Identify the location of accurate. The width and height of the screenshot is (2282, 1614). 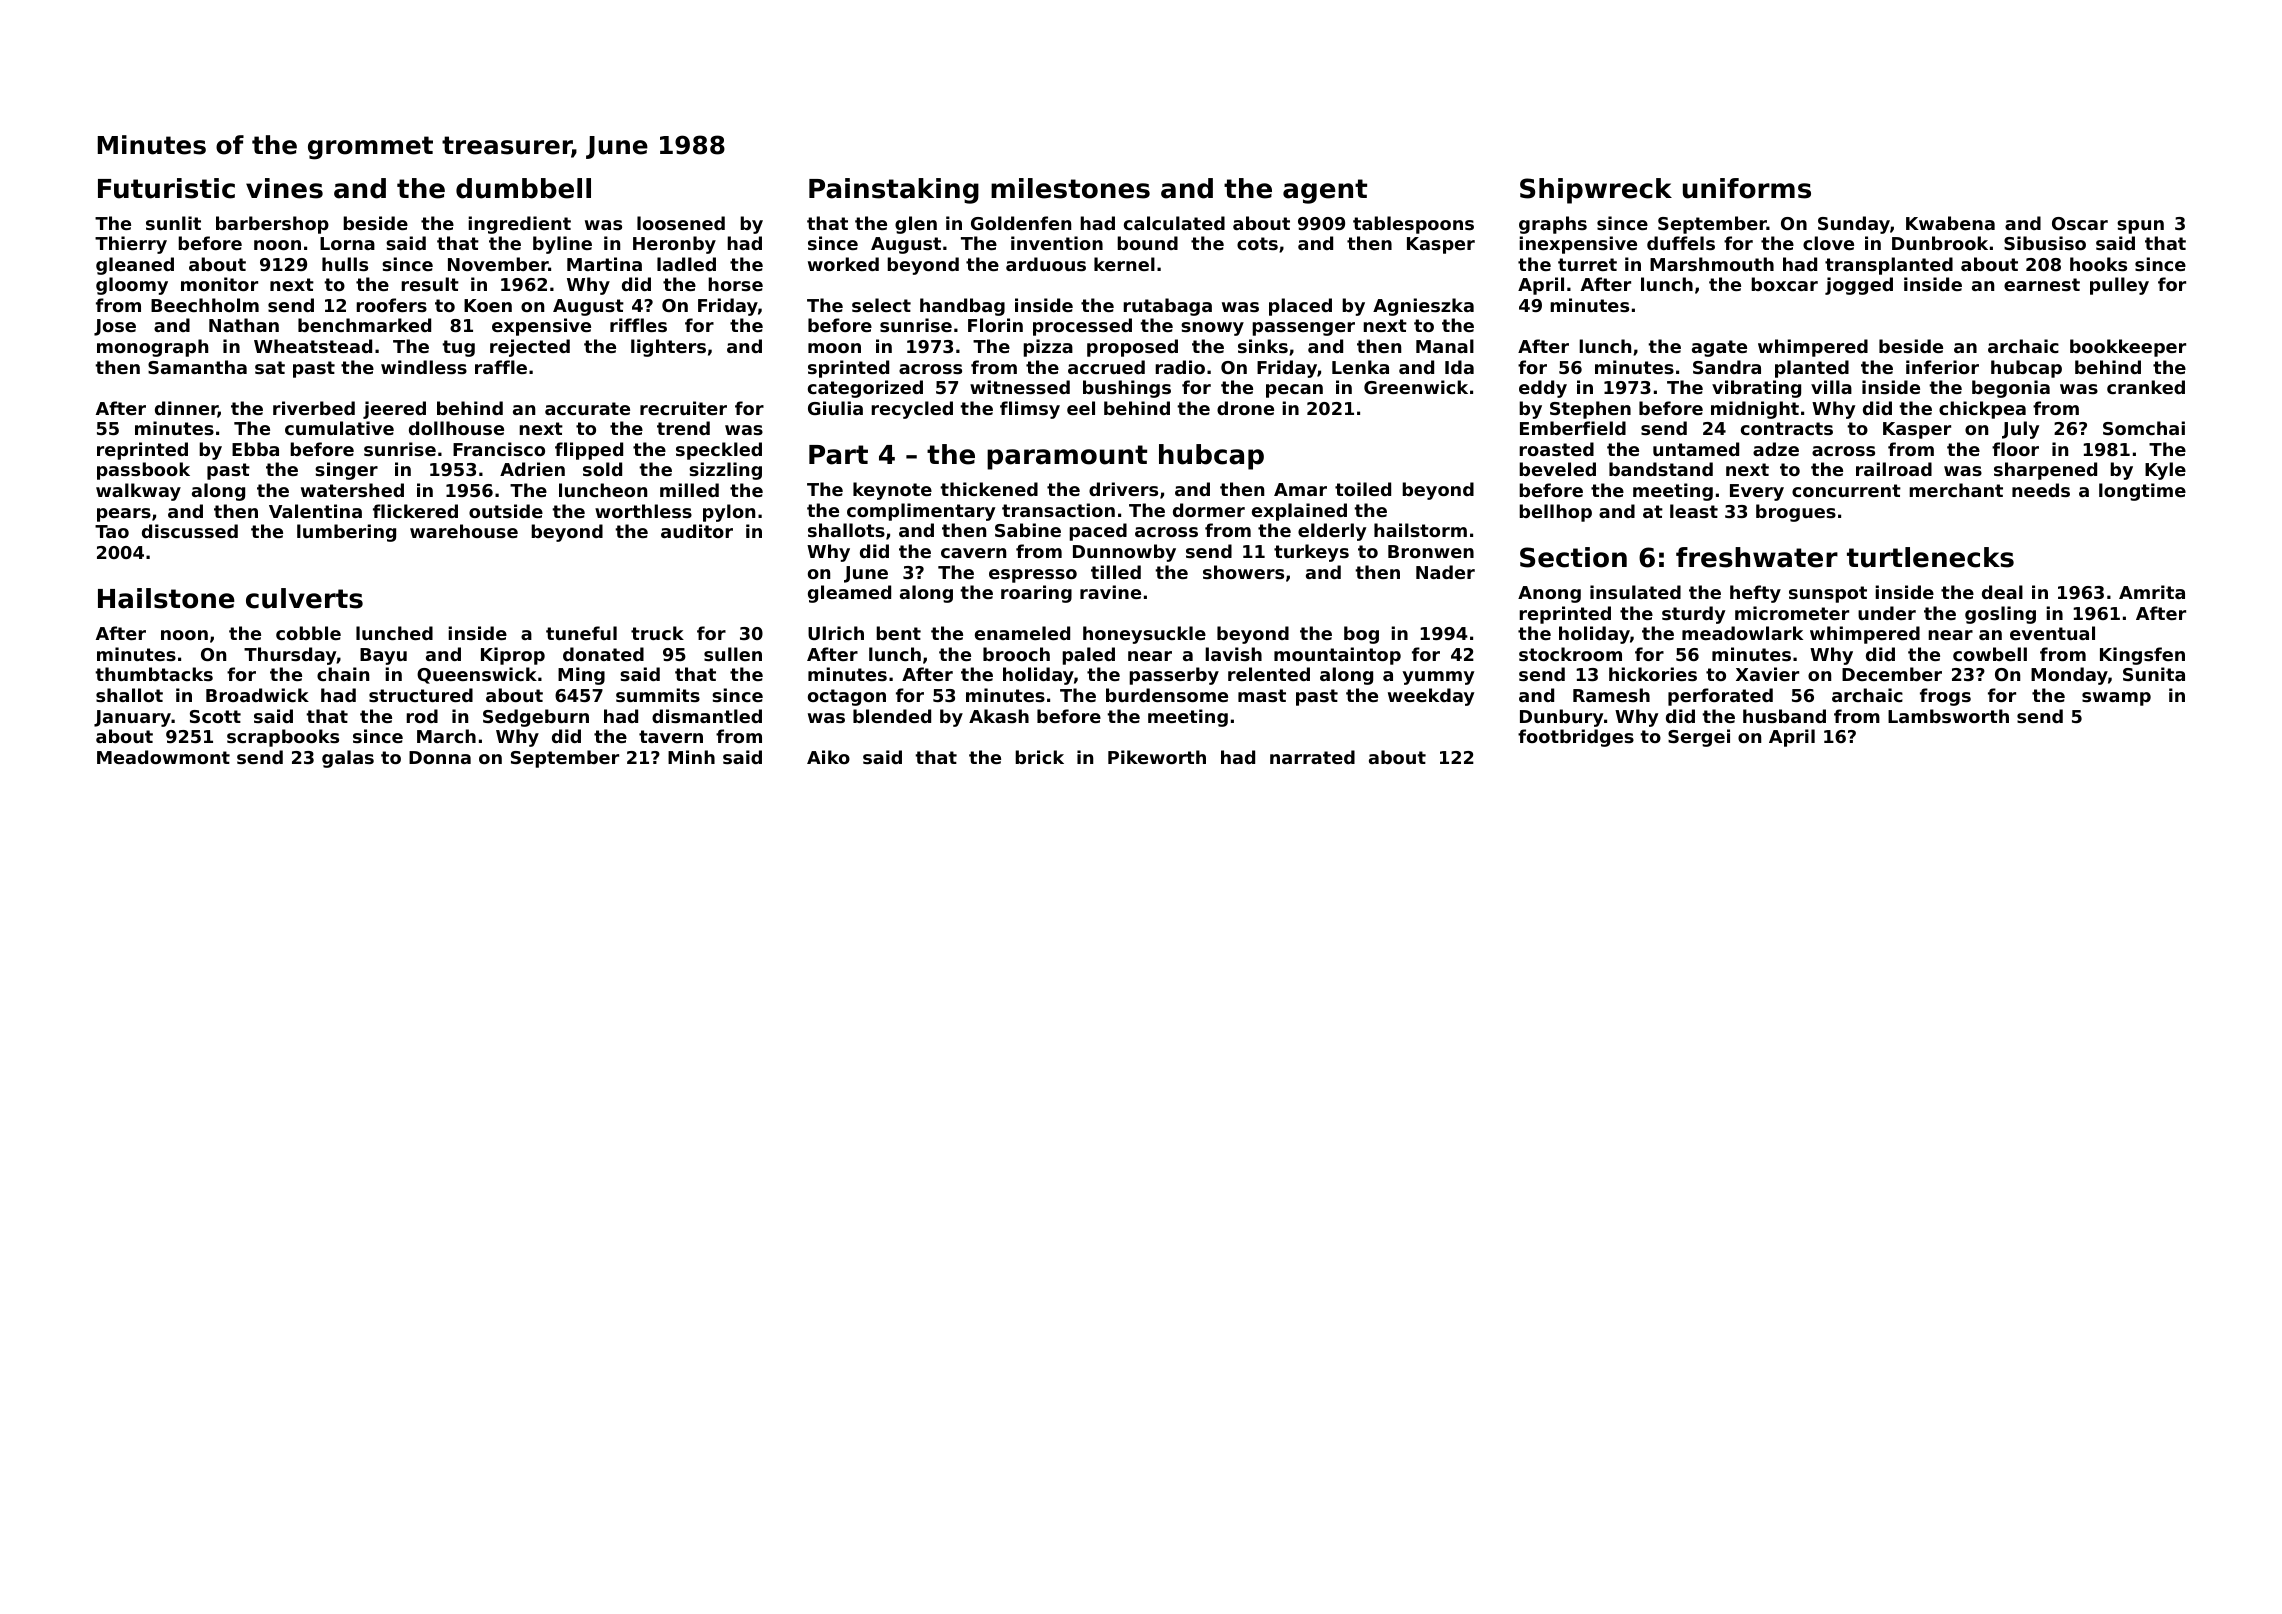
(587, 408).
